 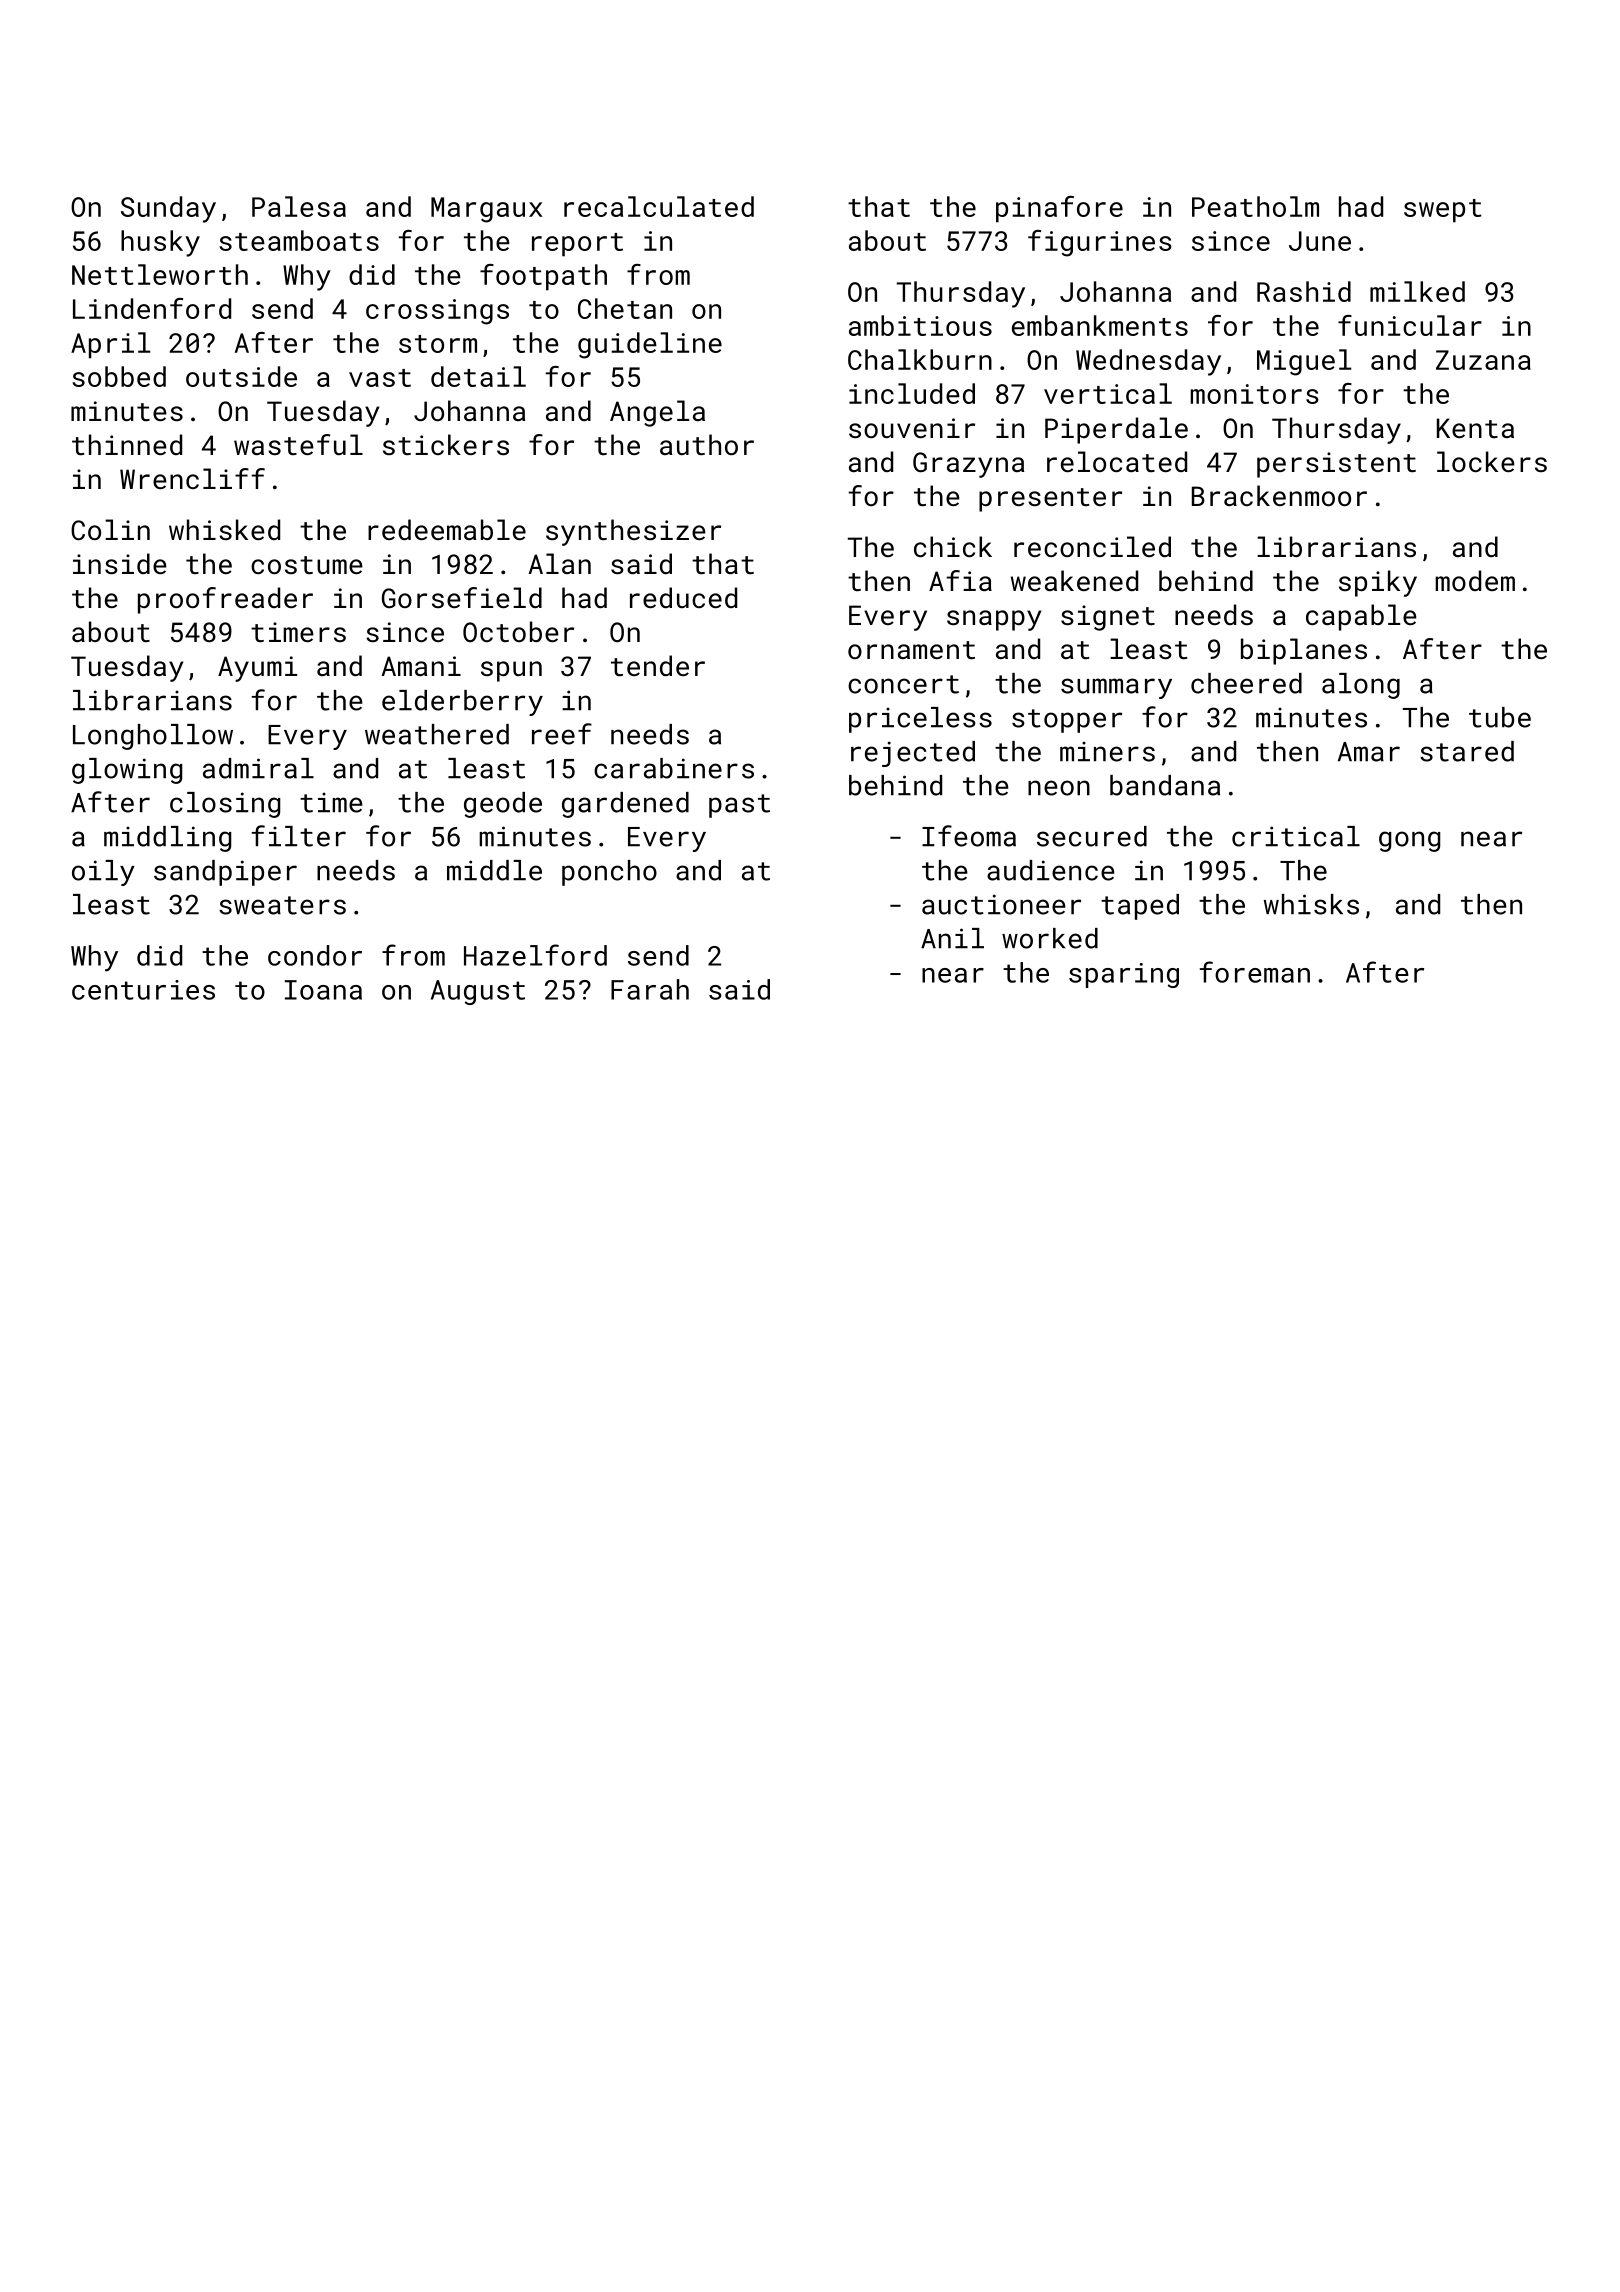 What do you see at coordinates (1475, 580) in the screenshot?
I see `modem` at bounding box center [1475, 580].
